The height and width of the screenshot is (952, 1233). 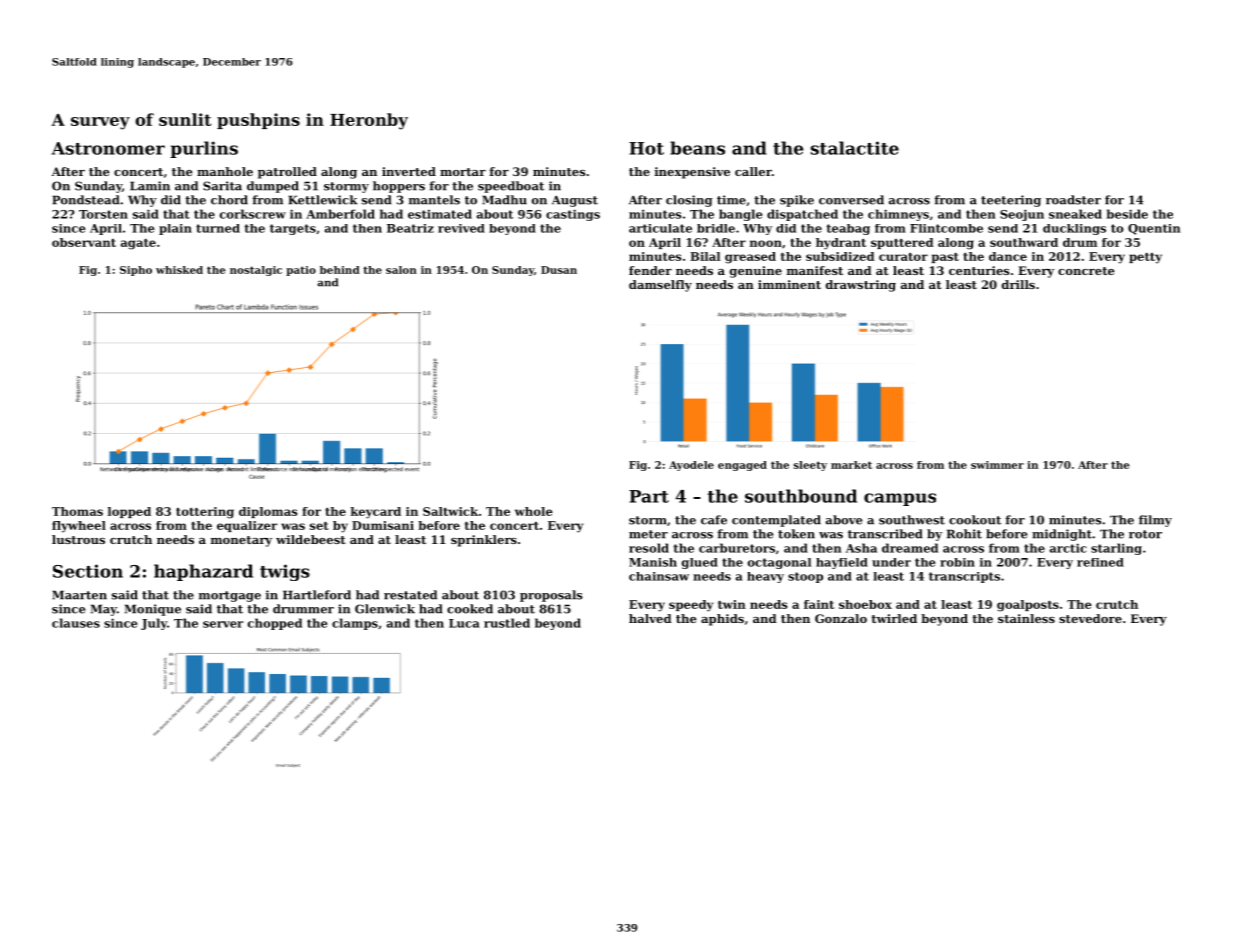 What do you see at coordinates (660, 286) in the screenshot?
I see `damselfly` at bounding box center [660, 286].
